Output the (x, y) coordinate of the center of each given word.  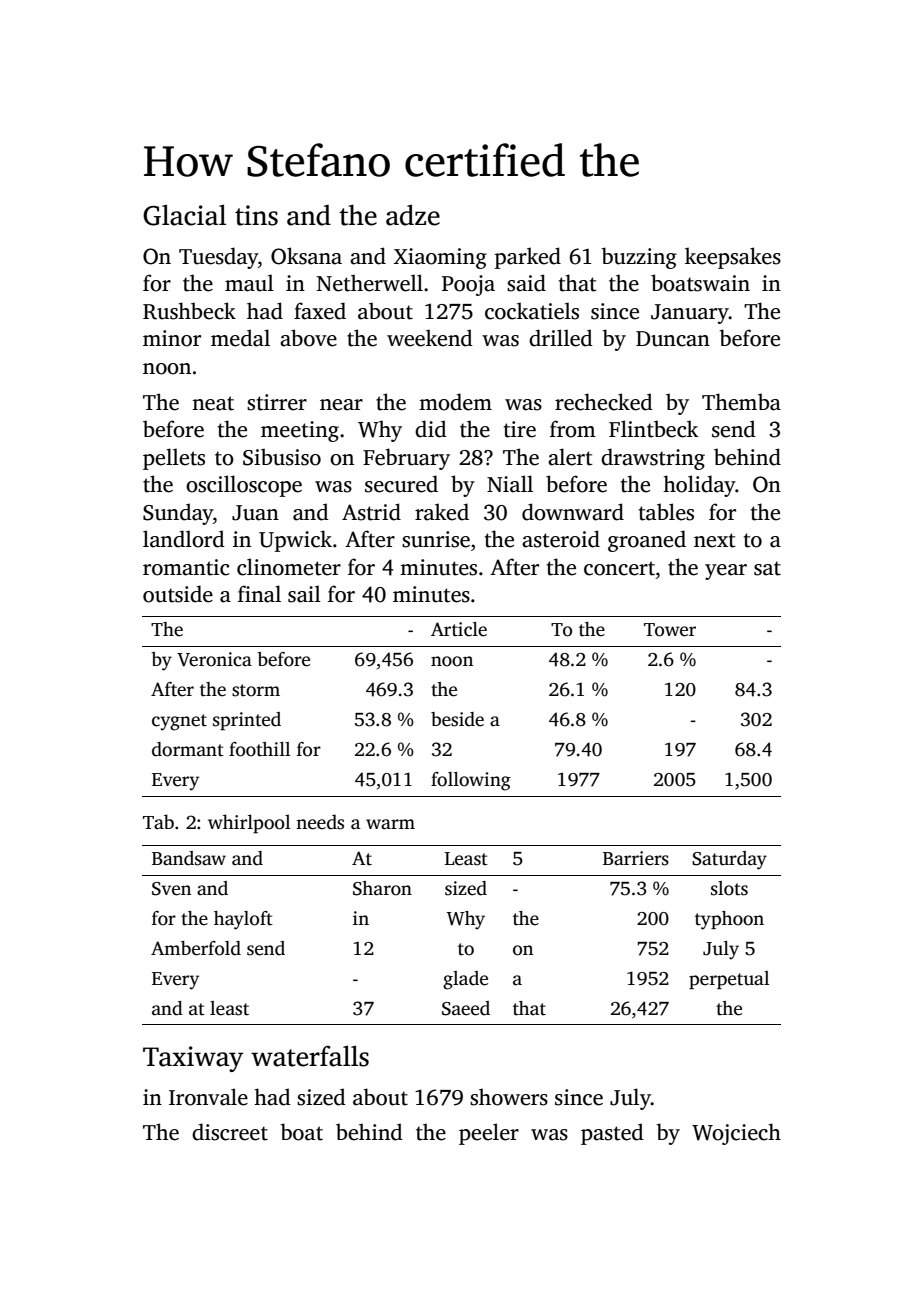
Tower (670, 630)
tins (256, 215)
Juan (255, 513)
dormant (188, 749)
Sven (171, 889)
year (726, 572)
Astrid (371, 512)
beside (457, 719)
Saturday (729, 860)
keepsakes (733, 258)
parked (528, 258)
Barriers (636, 858)
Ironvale (208, 1097)
